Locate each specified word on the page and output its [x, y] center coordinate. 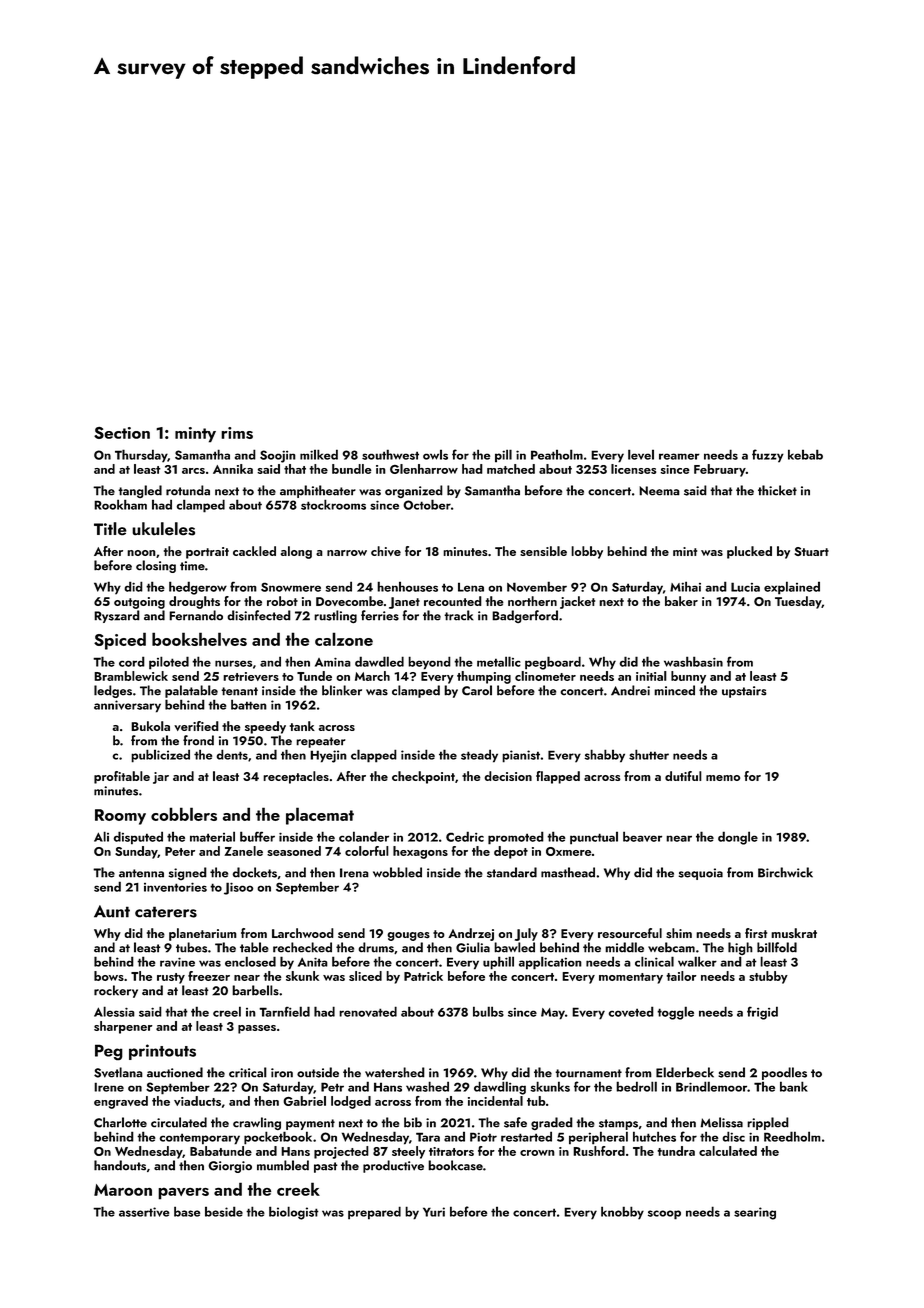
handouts [120, 1165]
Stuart [812, 551]
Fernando [196, 615]
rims [237, 433]
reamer [679, 456]
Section [122, 433]
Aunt [112, 911]
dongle [738, 838]
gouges [409, 936]
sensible [543, 551]
